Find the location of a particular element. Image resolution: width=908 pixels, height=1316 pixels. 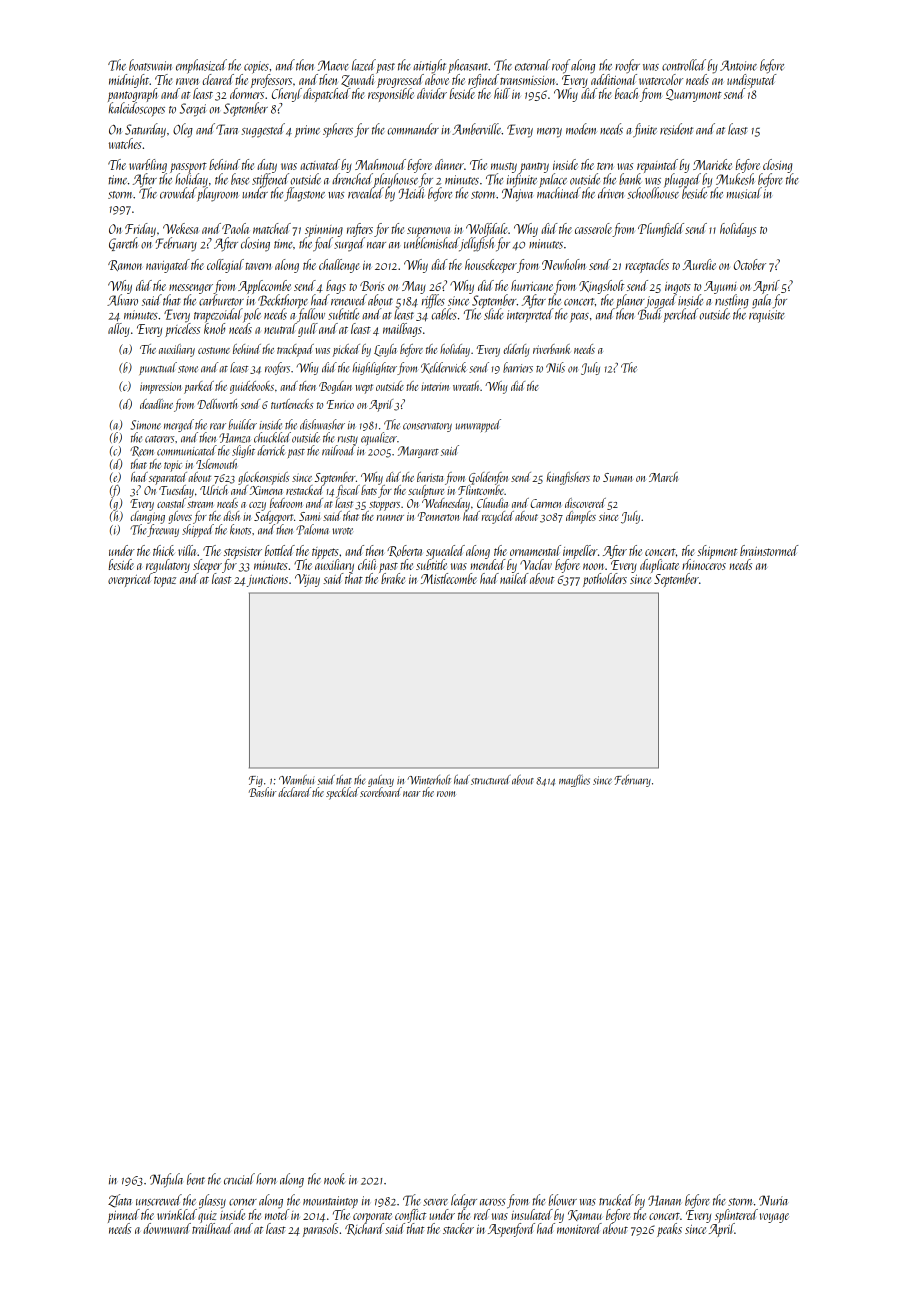

Bashir is located at coordinates (262, 792).
